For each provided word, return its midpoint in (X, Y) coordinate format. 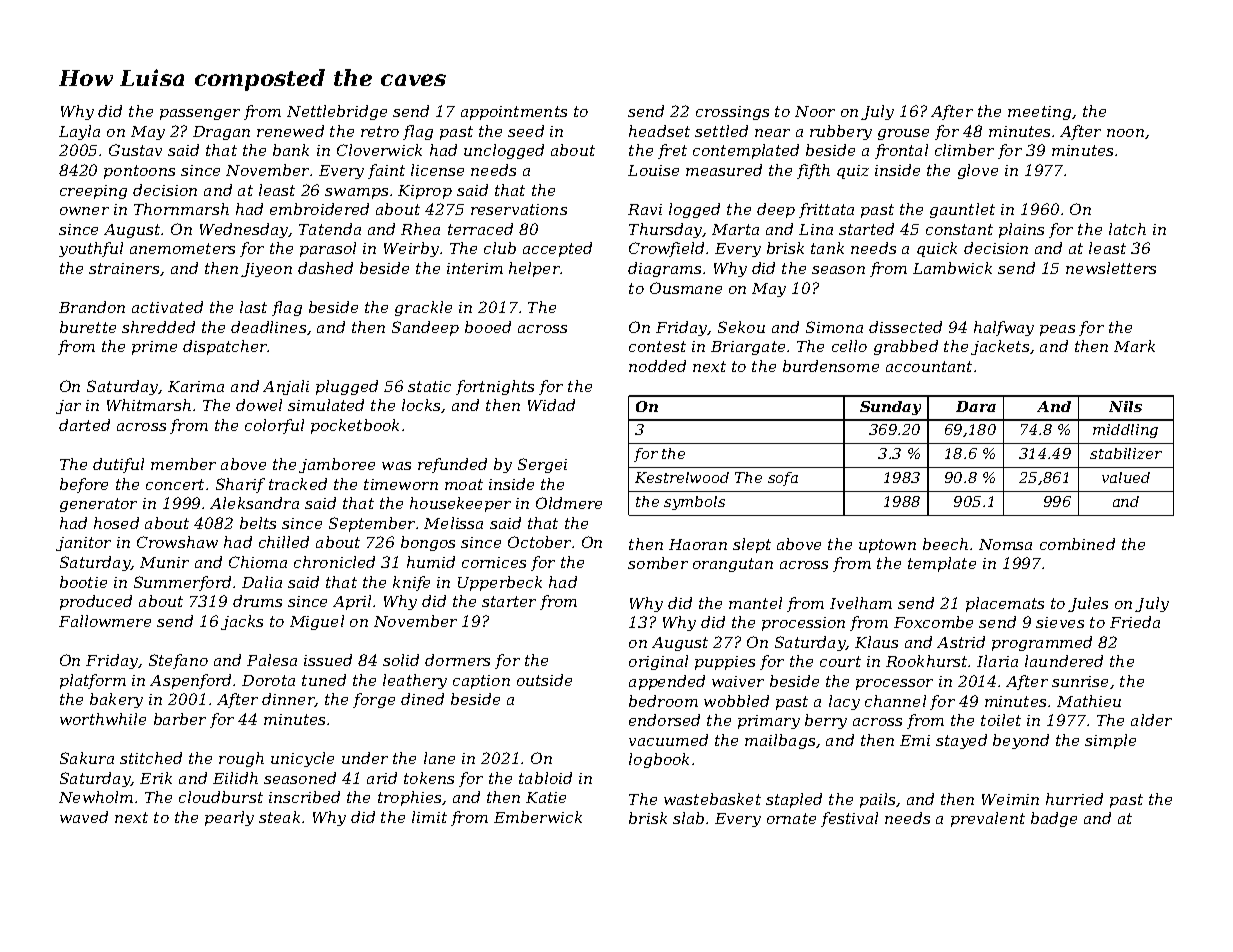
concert (175, 484)
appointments (514, 113)
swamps (356, 193)
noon (1125, 133)
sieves (1060, 622)
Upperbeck (500, 583)
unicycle (302, 759)
